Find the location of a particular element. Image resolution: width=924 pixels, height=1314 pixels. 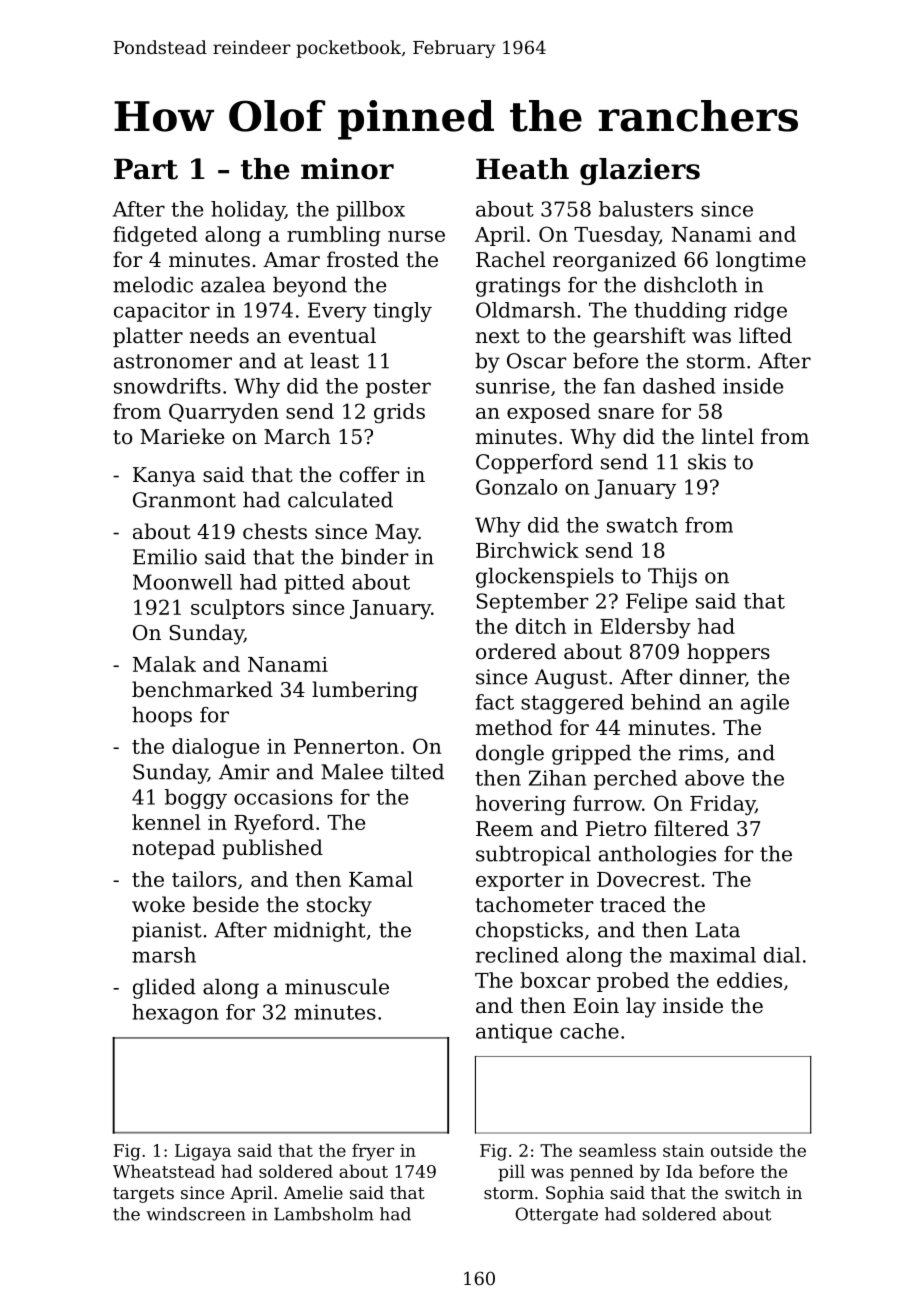

hexagon is located at coordinates (175, 1014).
